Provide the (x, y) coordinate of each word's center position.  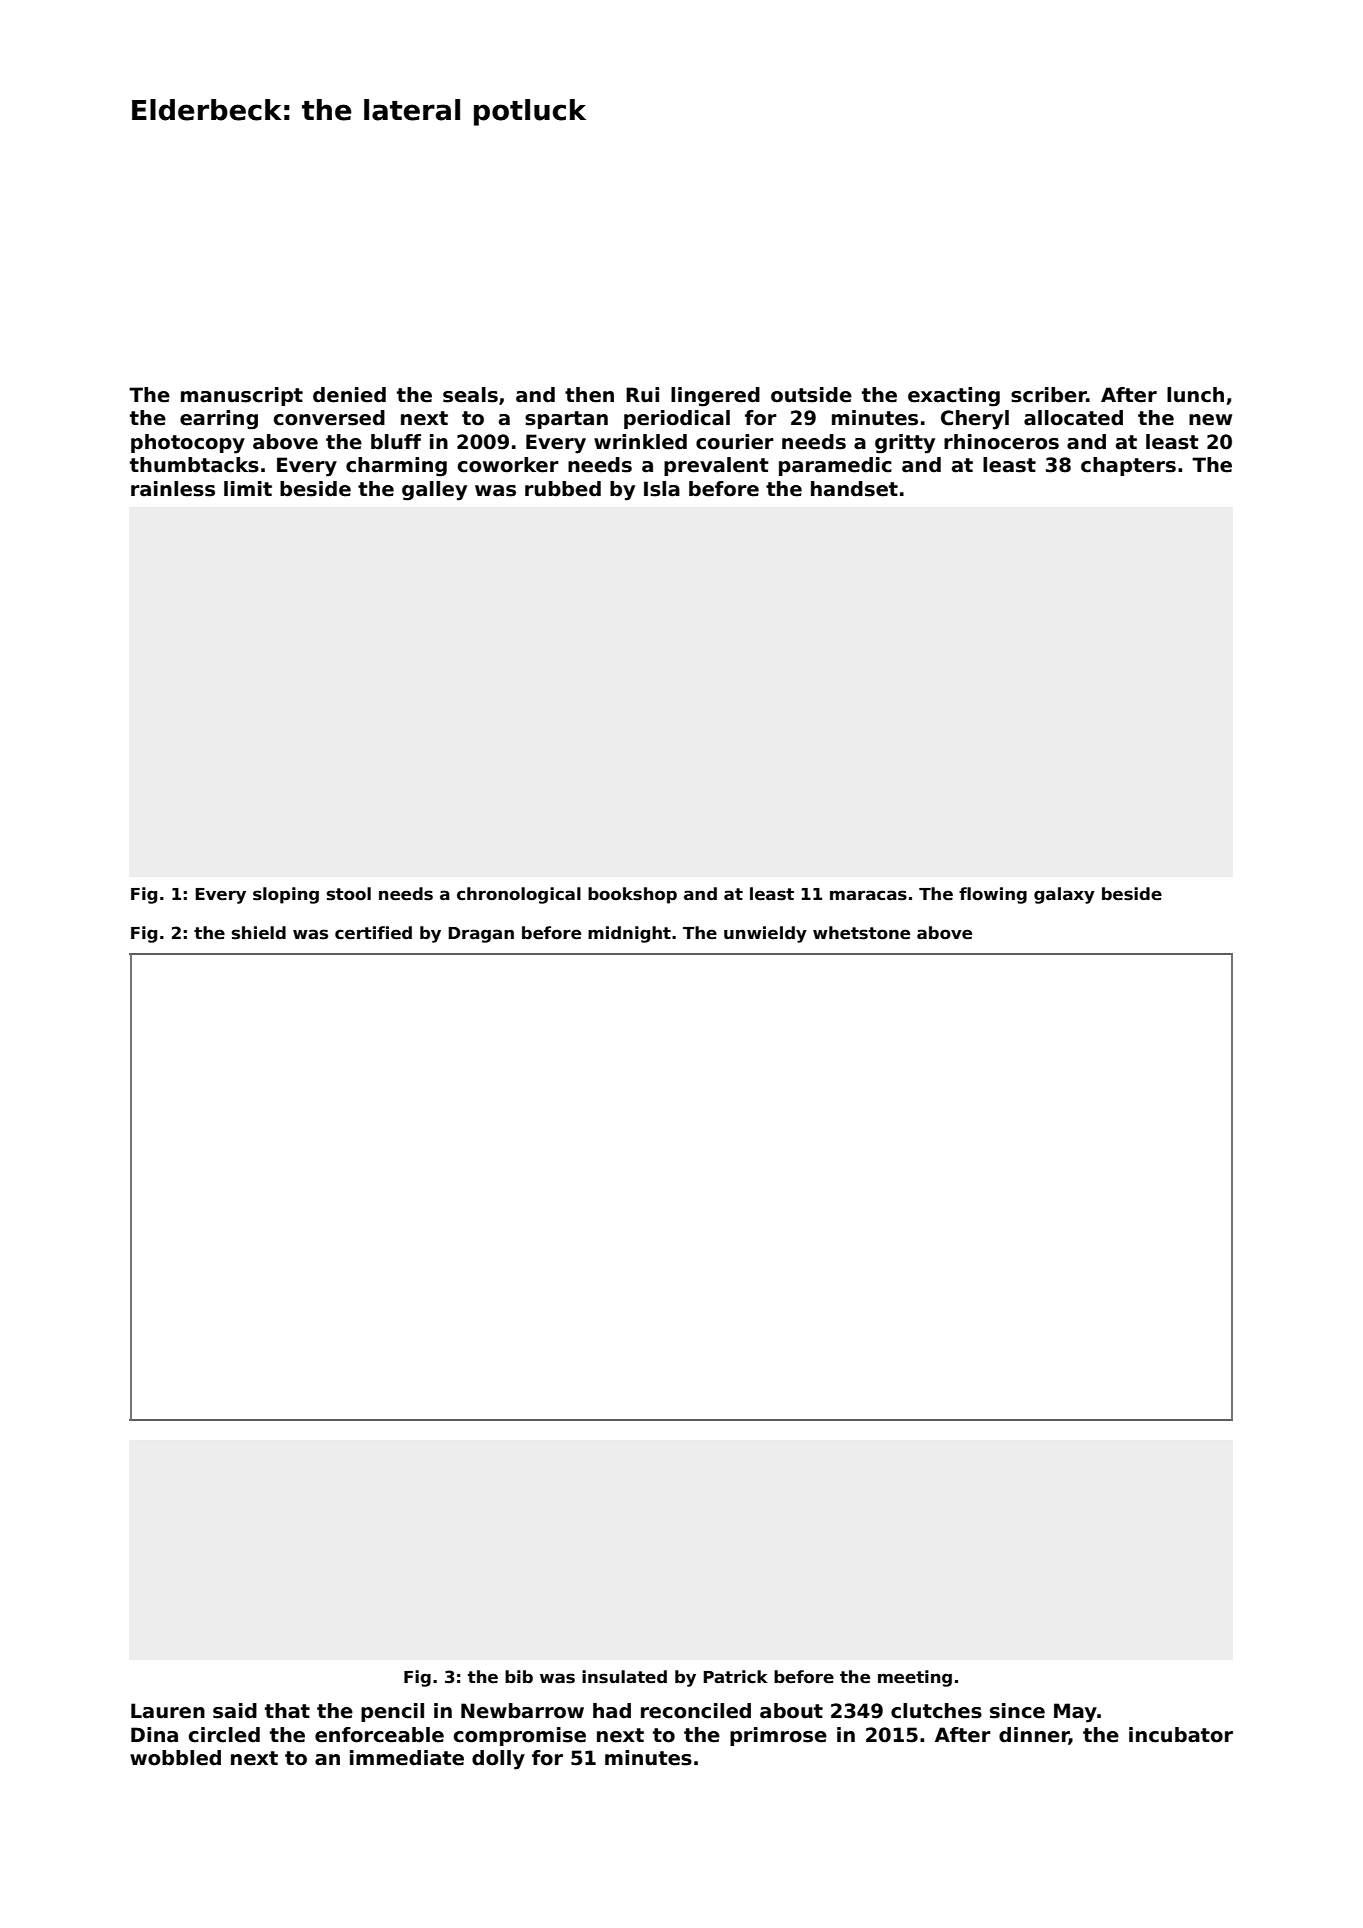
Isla (662, 489)
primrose (778, 1736)
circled (224, 1735)
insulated (624, 1677)
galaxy (1064, 895)
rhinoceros (1001, 442)
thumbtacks (194, 465)
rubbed (563, 489)
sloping (286, 895)
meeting (915, 1678)
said (235, 1711)
